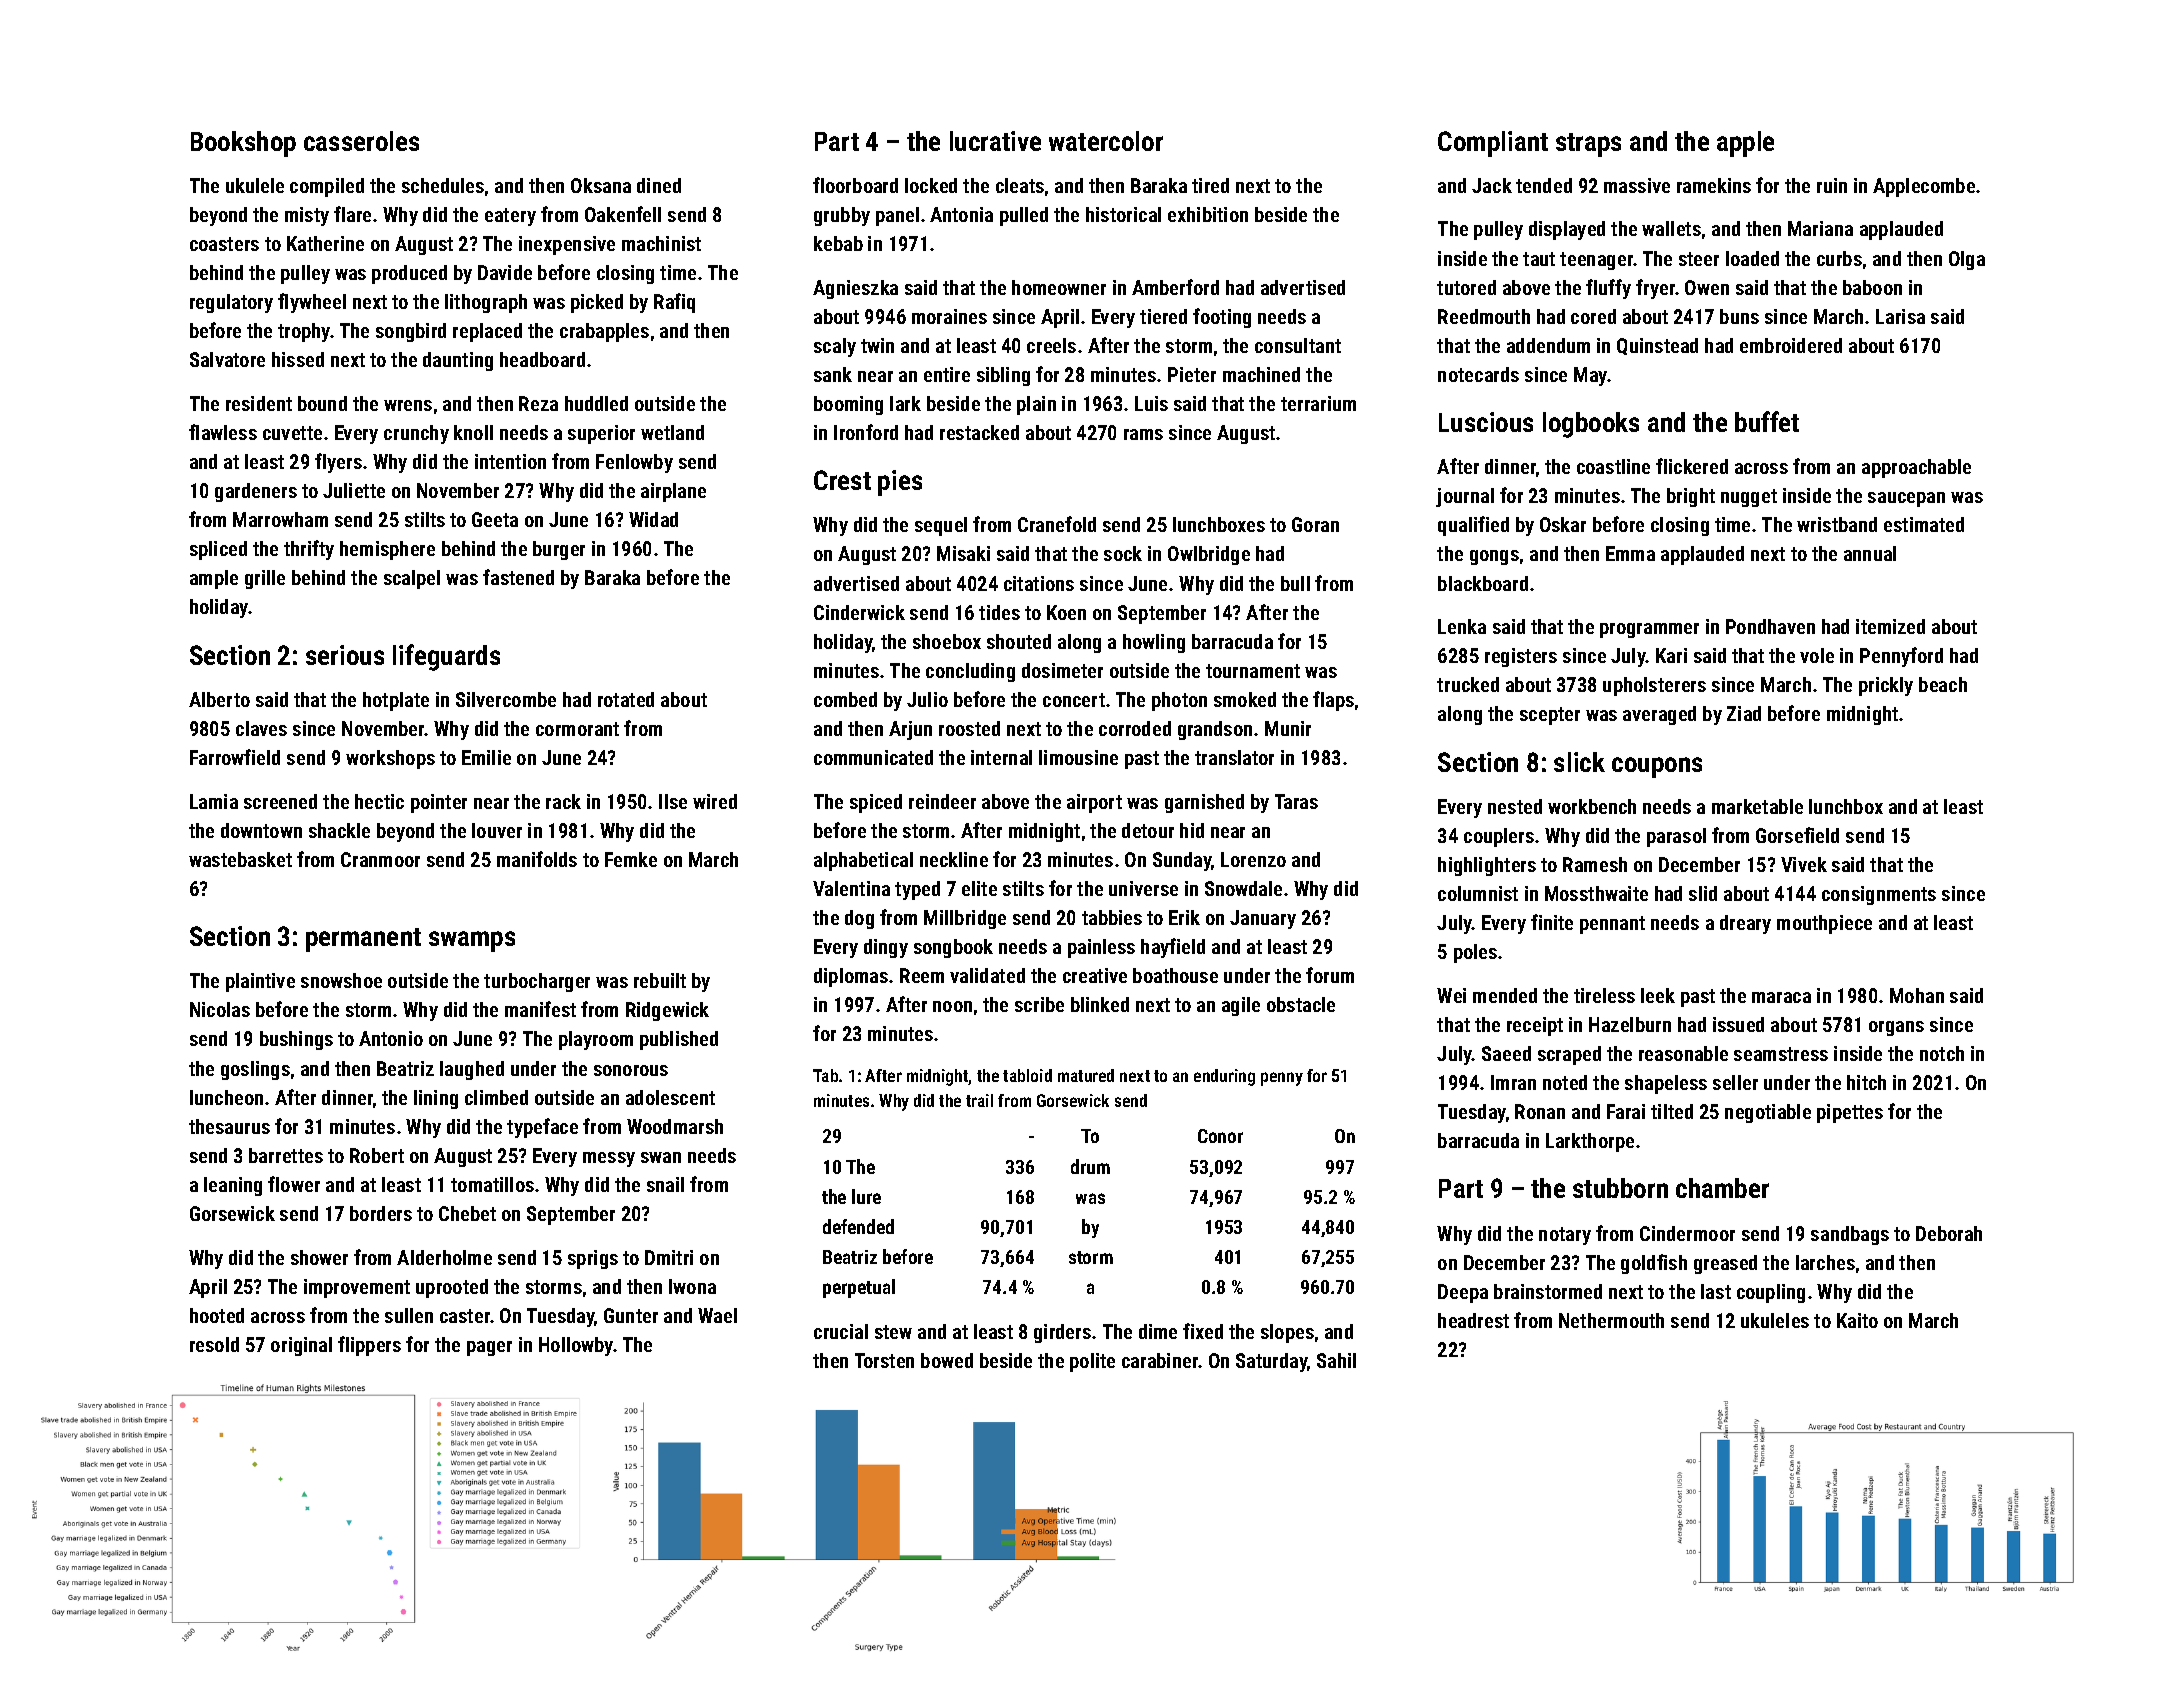 The image size is (2178, 1683). What do you see at coordinates (1890, 626) in the screenshot?
I see `itemized` at bounding box center [1890, 626].
